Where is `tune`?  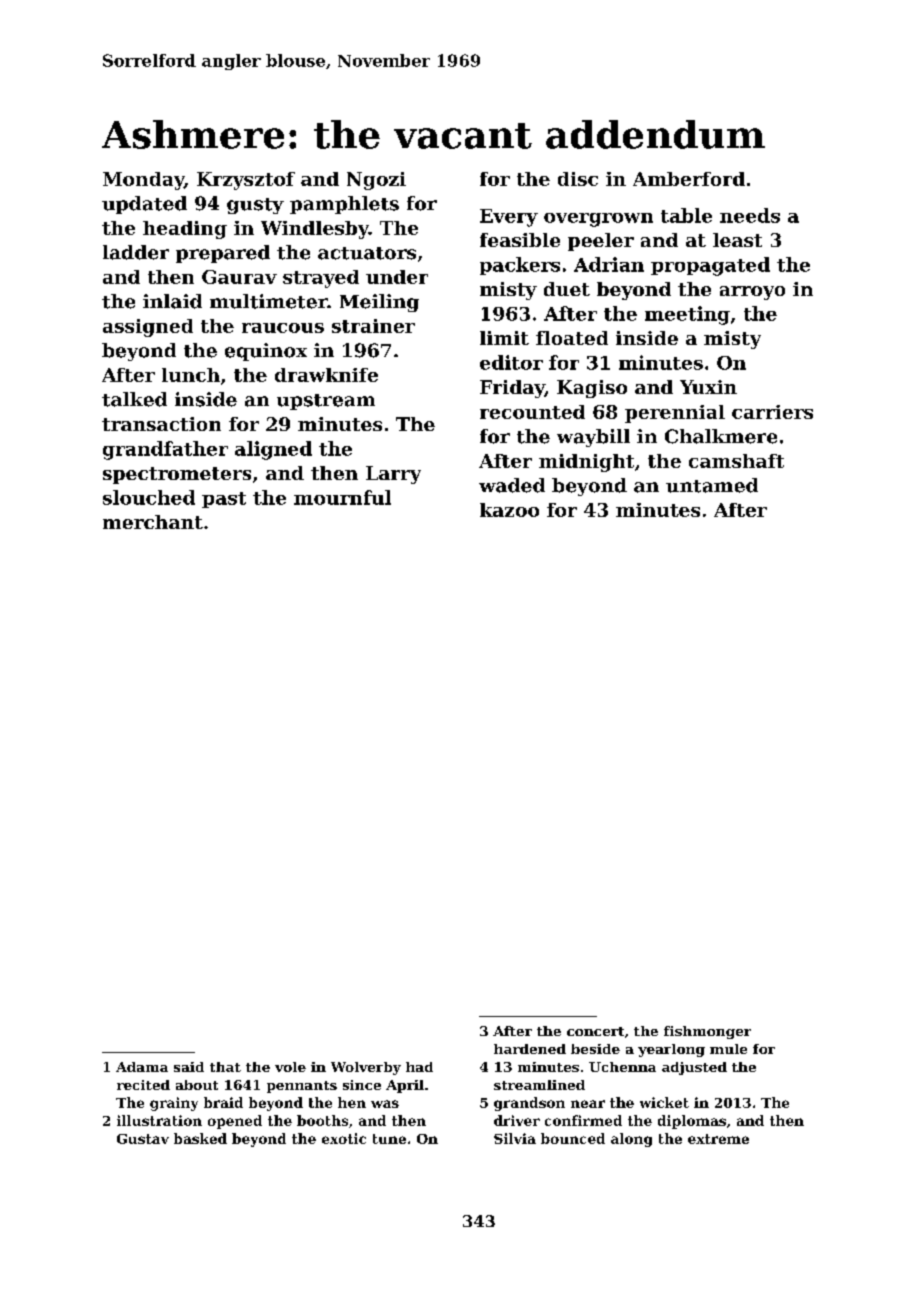
tune is located at coordinates (389, 1139).
